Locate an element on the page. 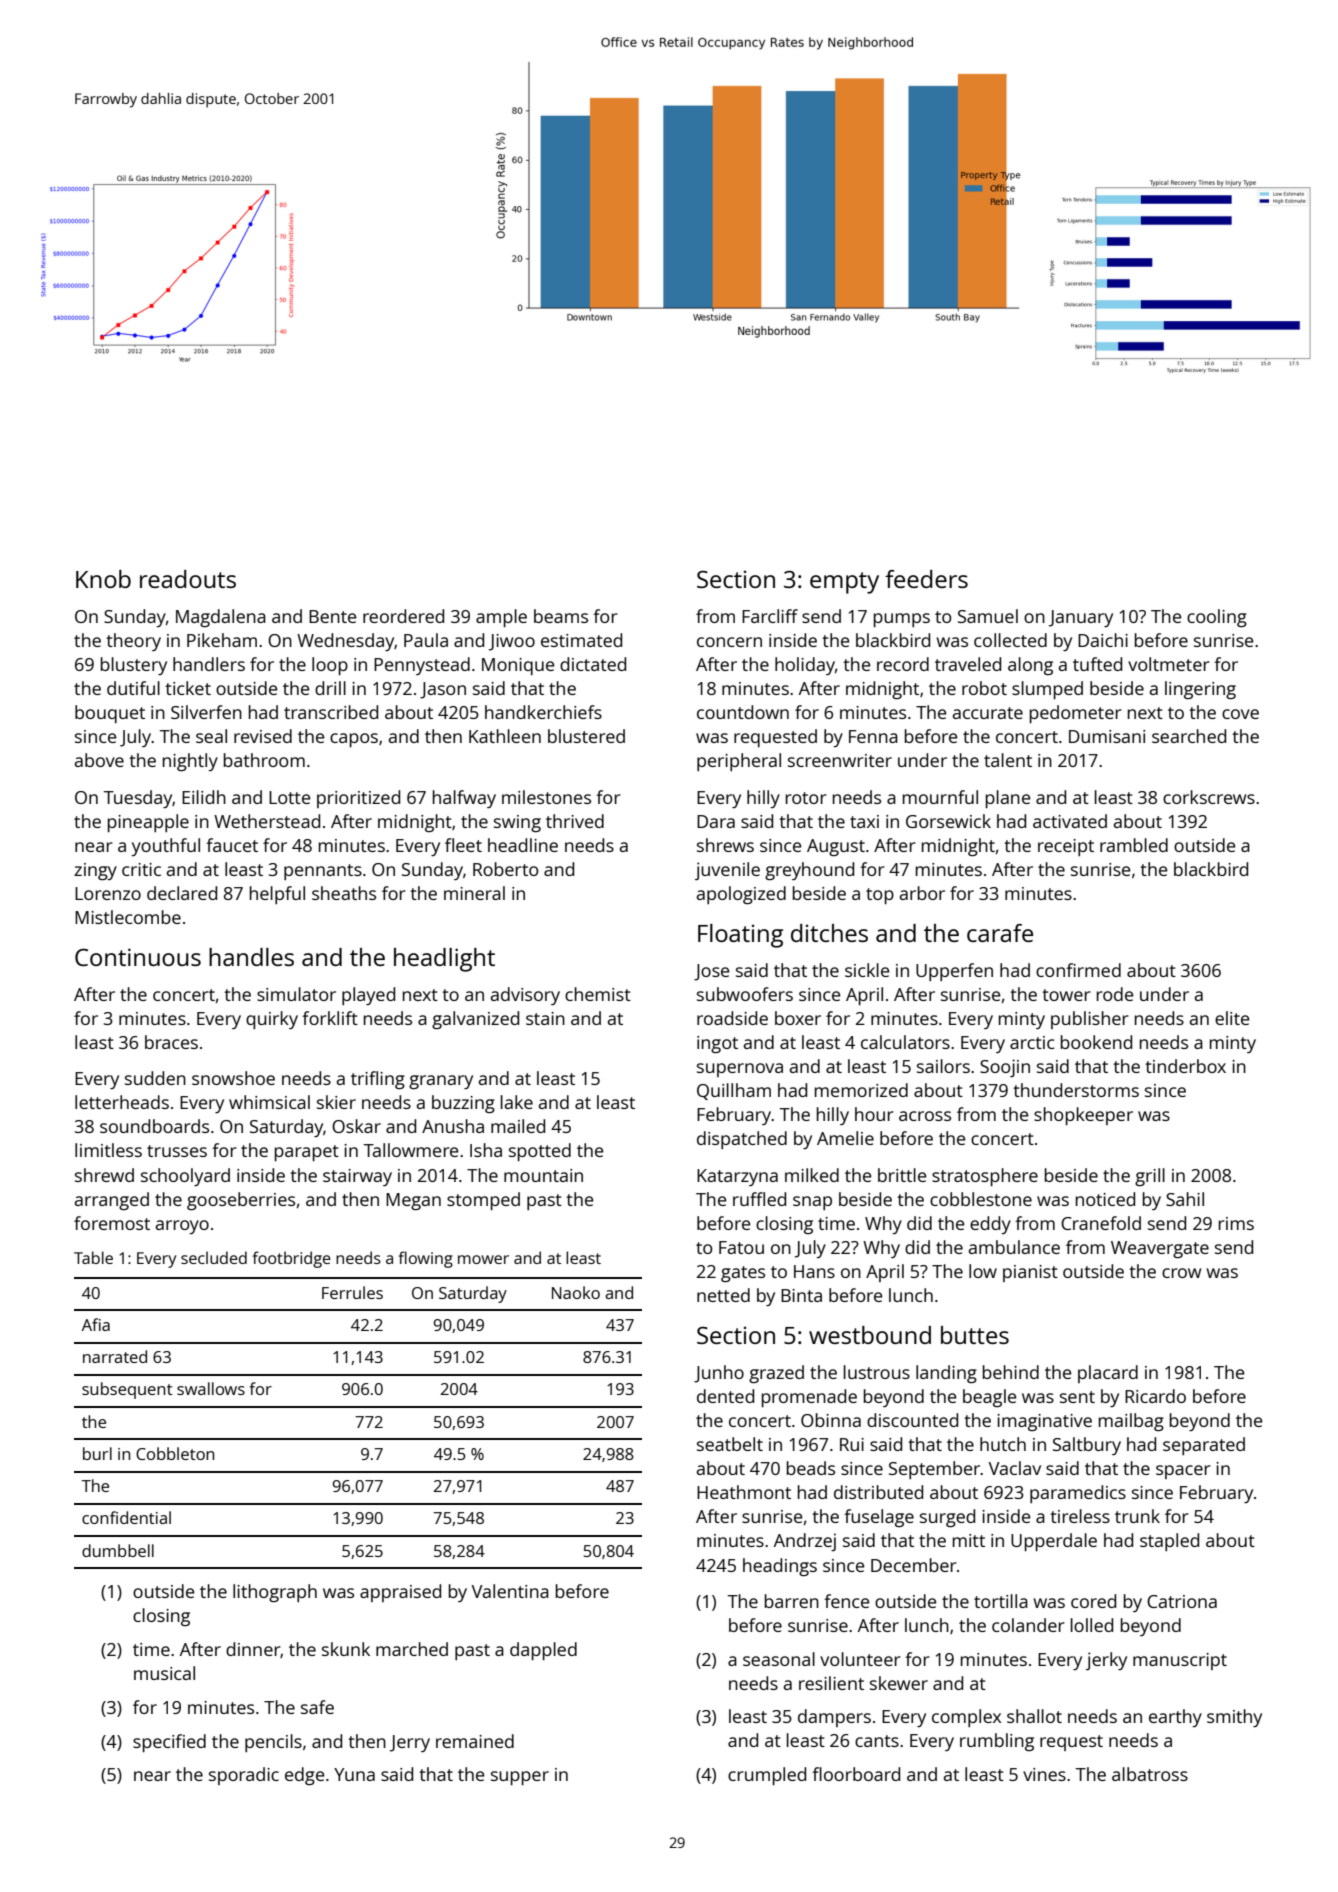 The height and width of the document is (1892, 1338). Jose is located at coordinates (711, 972).
